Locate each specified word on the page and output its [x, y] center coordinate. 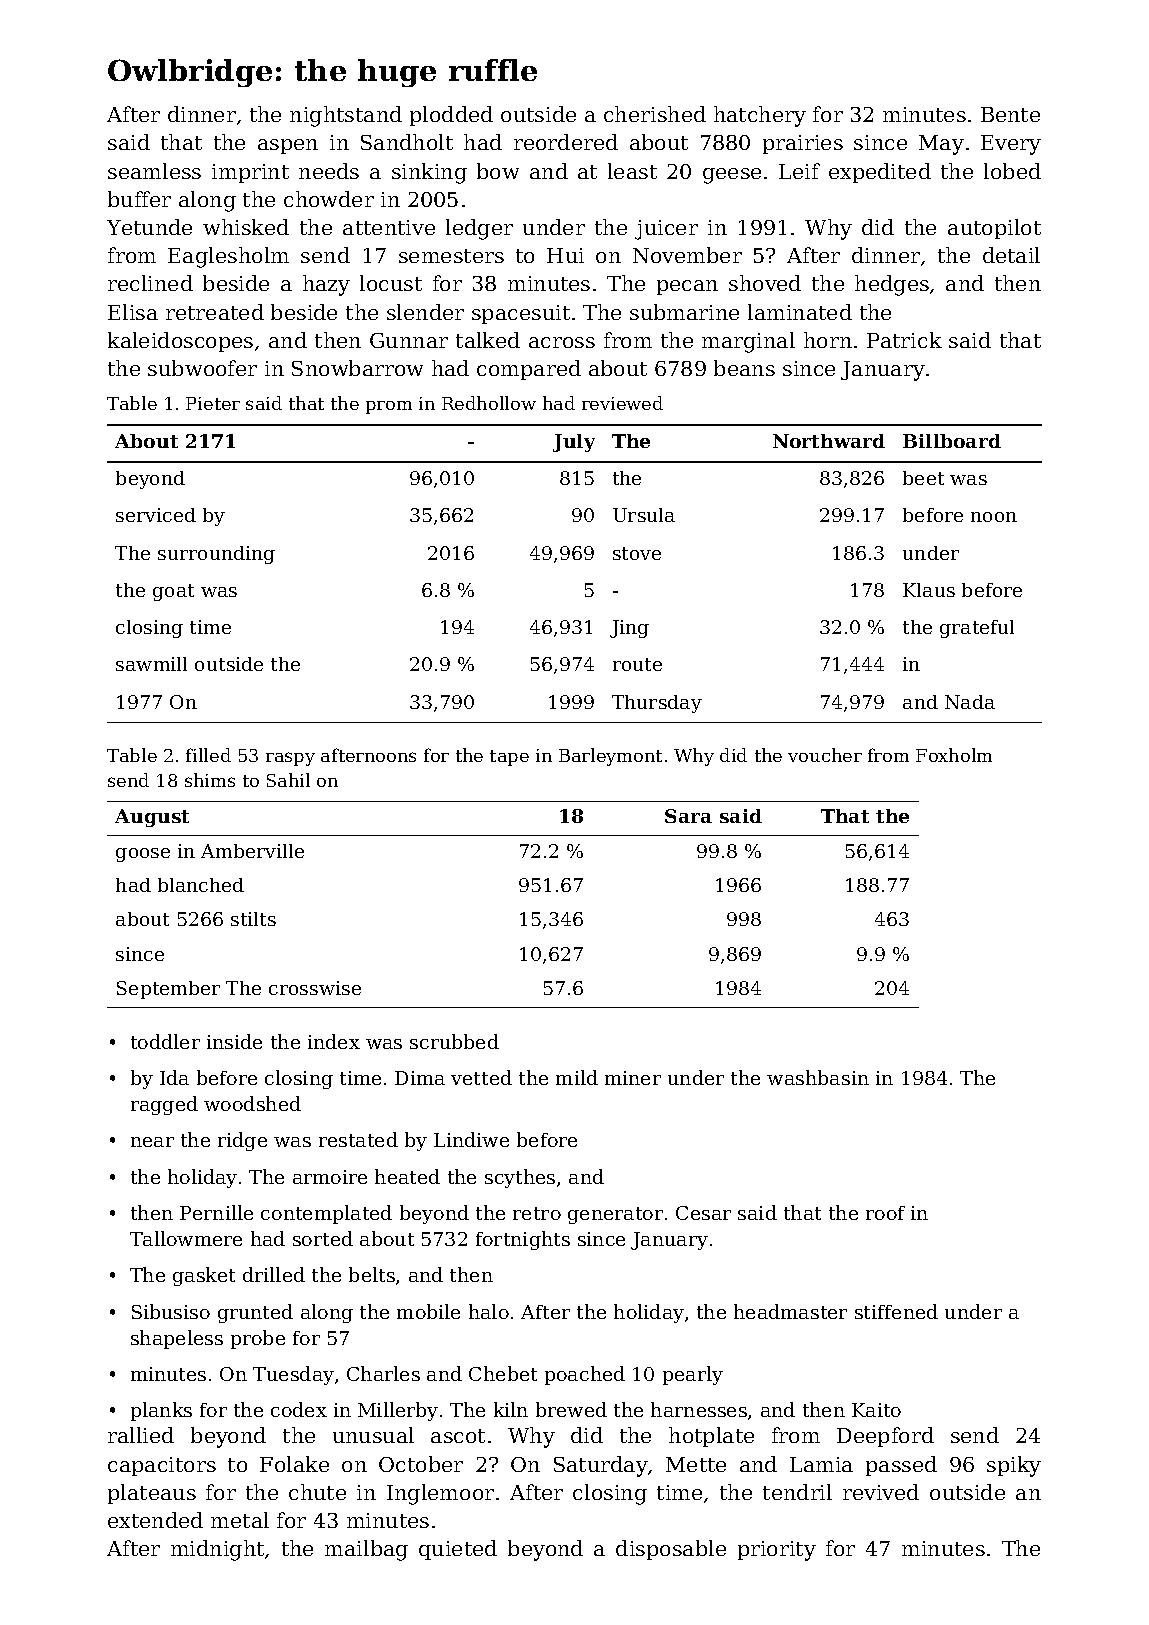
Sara [688, 816]
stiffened [896, 1311]
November [687, 255]
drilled [274, 1274]
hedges [892, 285]
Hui [565, 255]
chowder [329, 199]
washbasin [818, 1077]
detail [1011, 255]
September [168, 990]
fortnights [523, 1240]
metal [240, 1520]
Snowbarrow [357, 368]
